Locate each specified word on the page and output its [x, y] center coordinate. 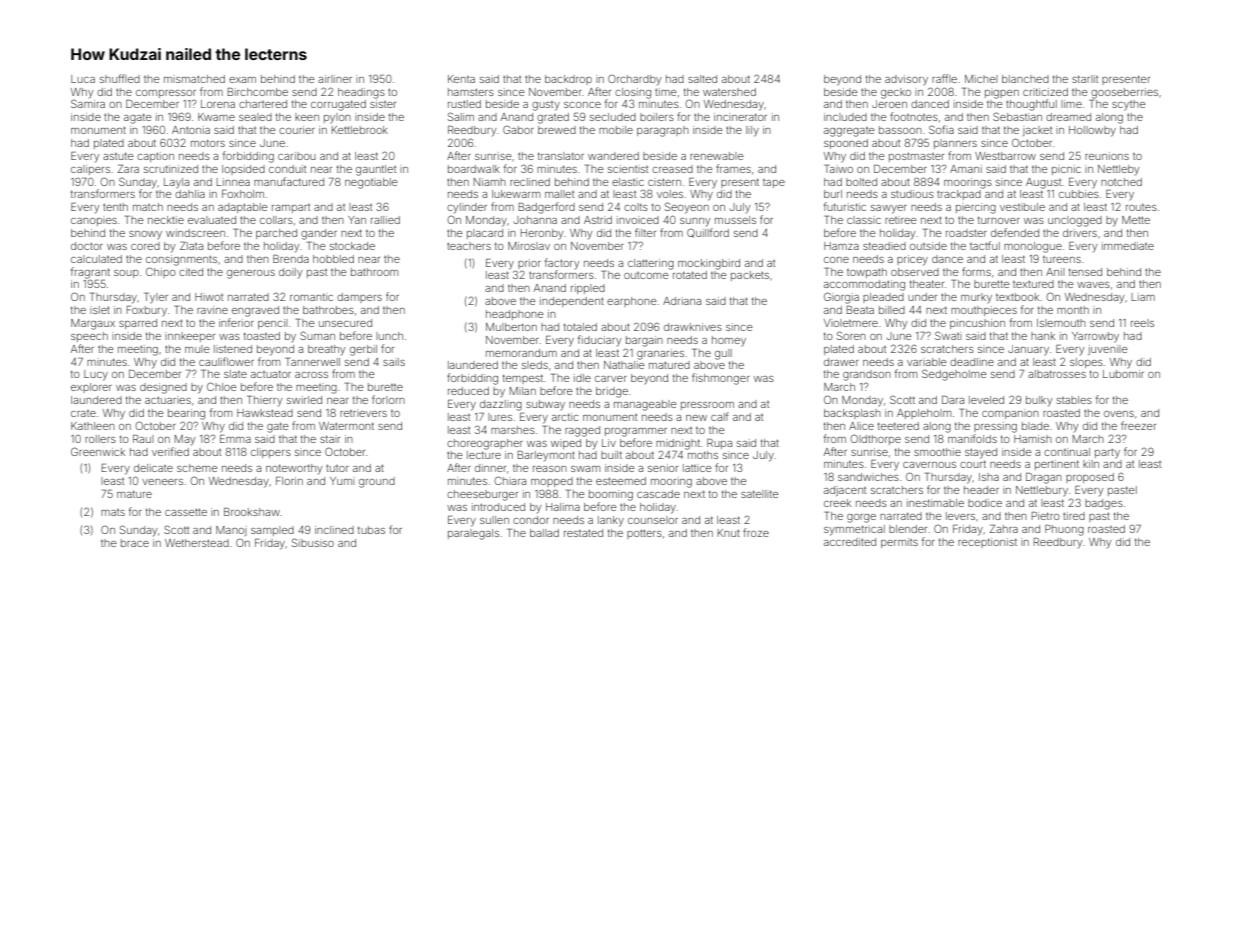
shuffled [120, 78]
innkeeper [190, 337]
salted [702, 79]
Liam [1143, 297]
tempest [523, 379]
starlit [1085, 79]
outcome [646, 275]
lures [500, 417]
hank [1043, 336]
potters [644, 534]
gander [319, 234]
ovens [1119, 414]
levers [960, 516]
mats [113, 512]
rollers [100, 439]
